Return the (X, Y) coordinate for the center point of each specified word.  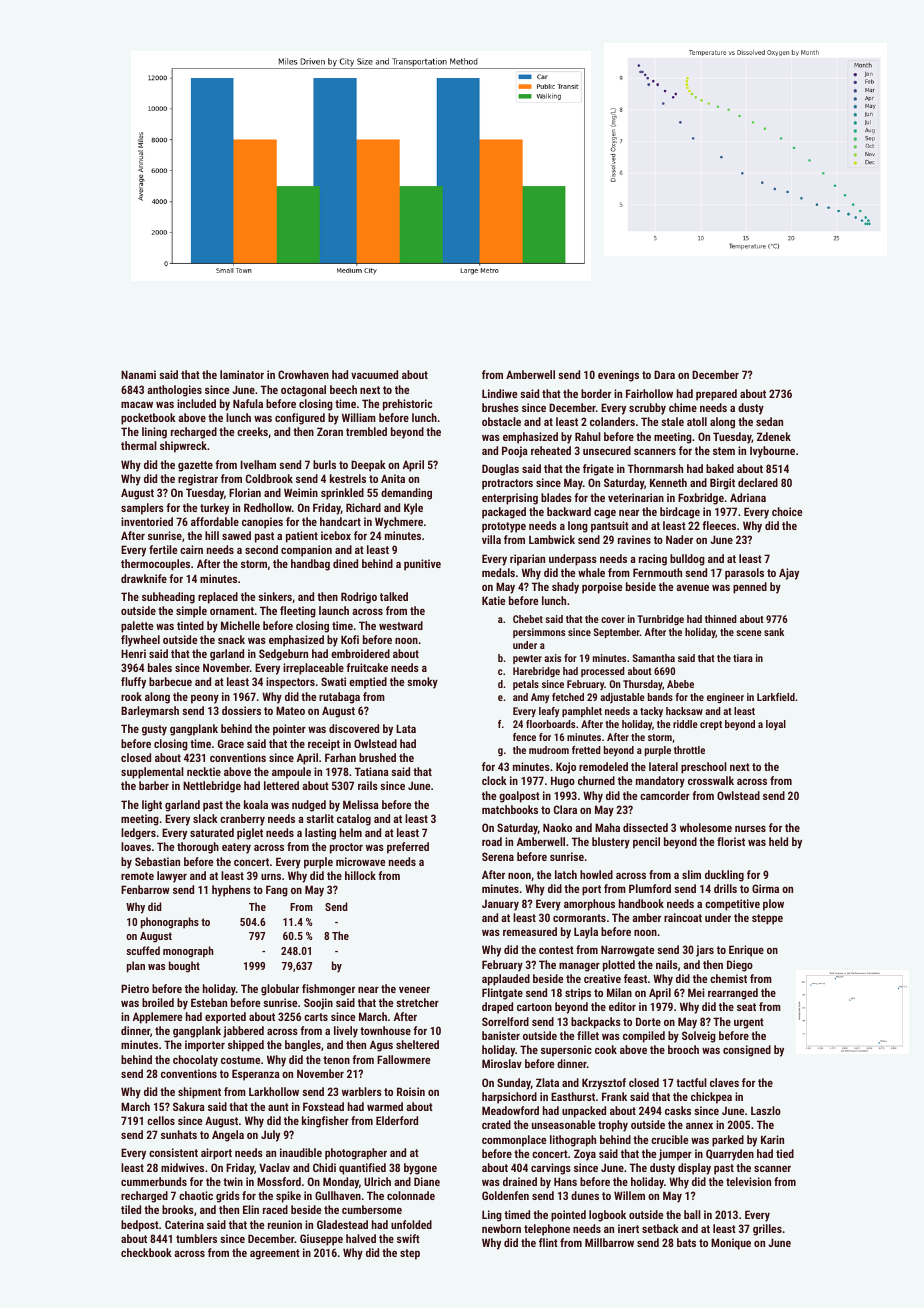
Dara (664, 374)
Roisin (411, 1091)
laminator (242, 374)
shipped (246, 1046)
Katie (493, 600)
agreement (275, 1254)
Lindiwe (499, 393)
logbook (607, 1216)
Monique (731, 1244)
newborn (501, 1228)
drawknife (144, 578)
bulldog (687, 560)
